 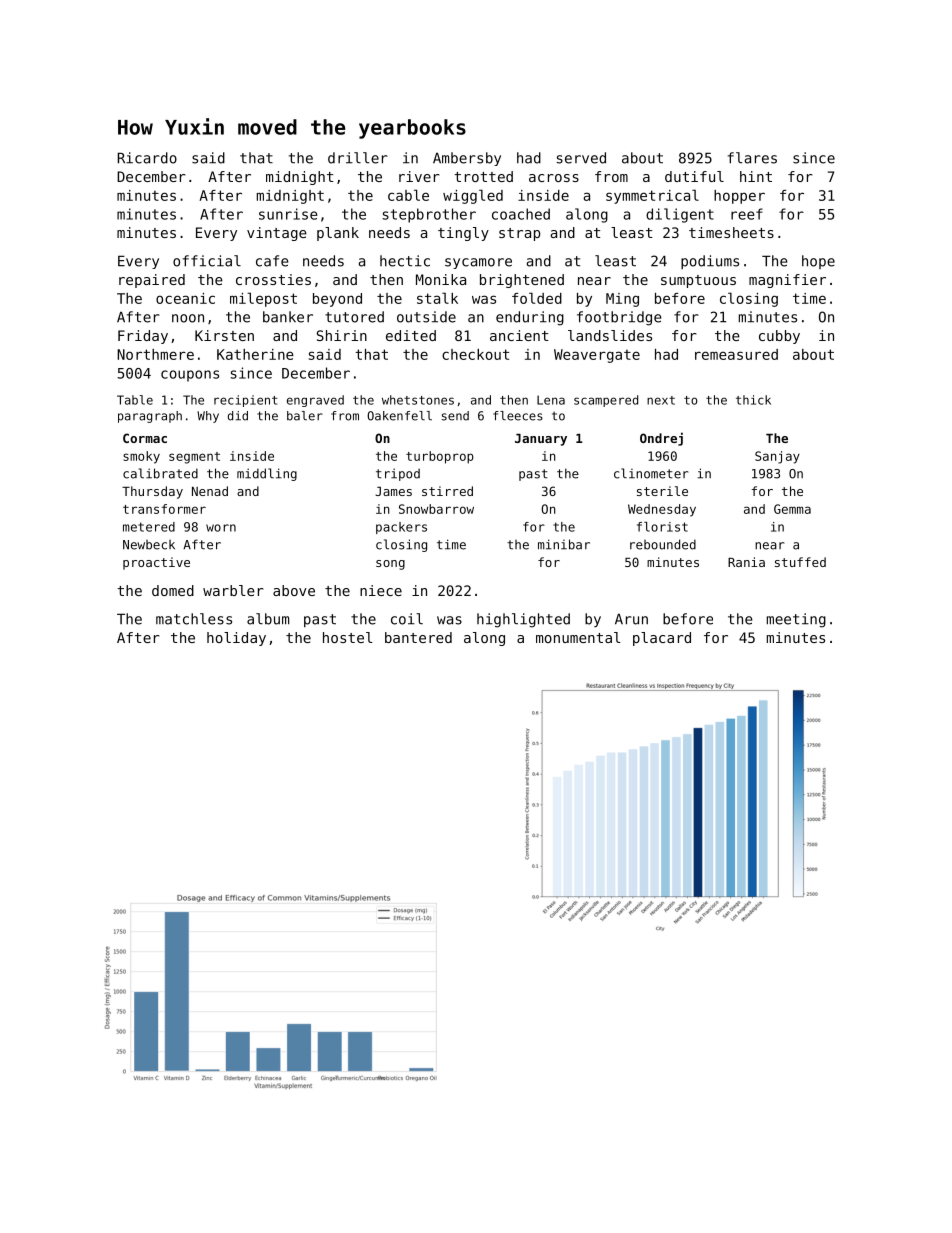 What do you see at coordinates (518, 416) in the document?
I see `fleeces` at bounding box center [518, 416].
